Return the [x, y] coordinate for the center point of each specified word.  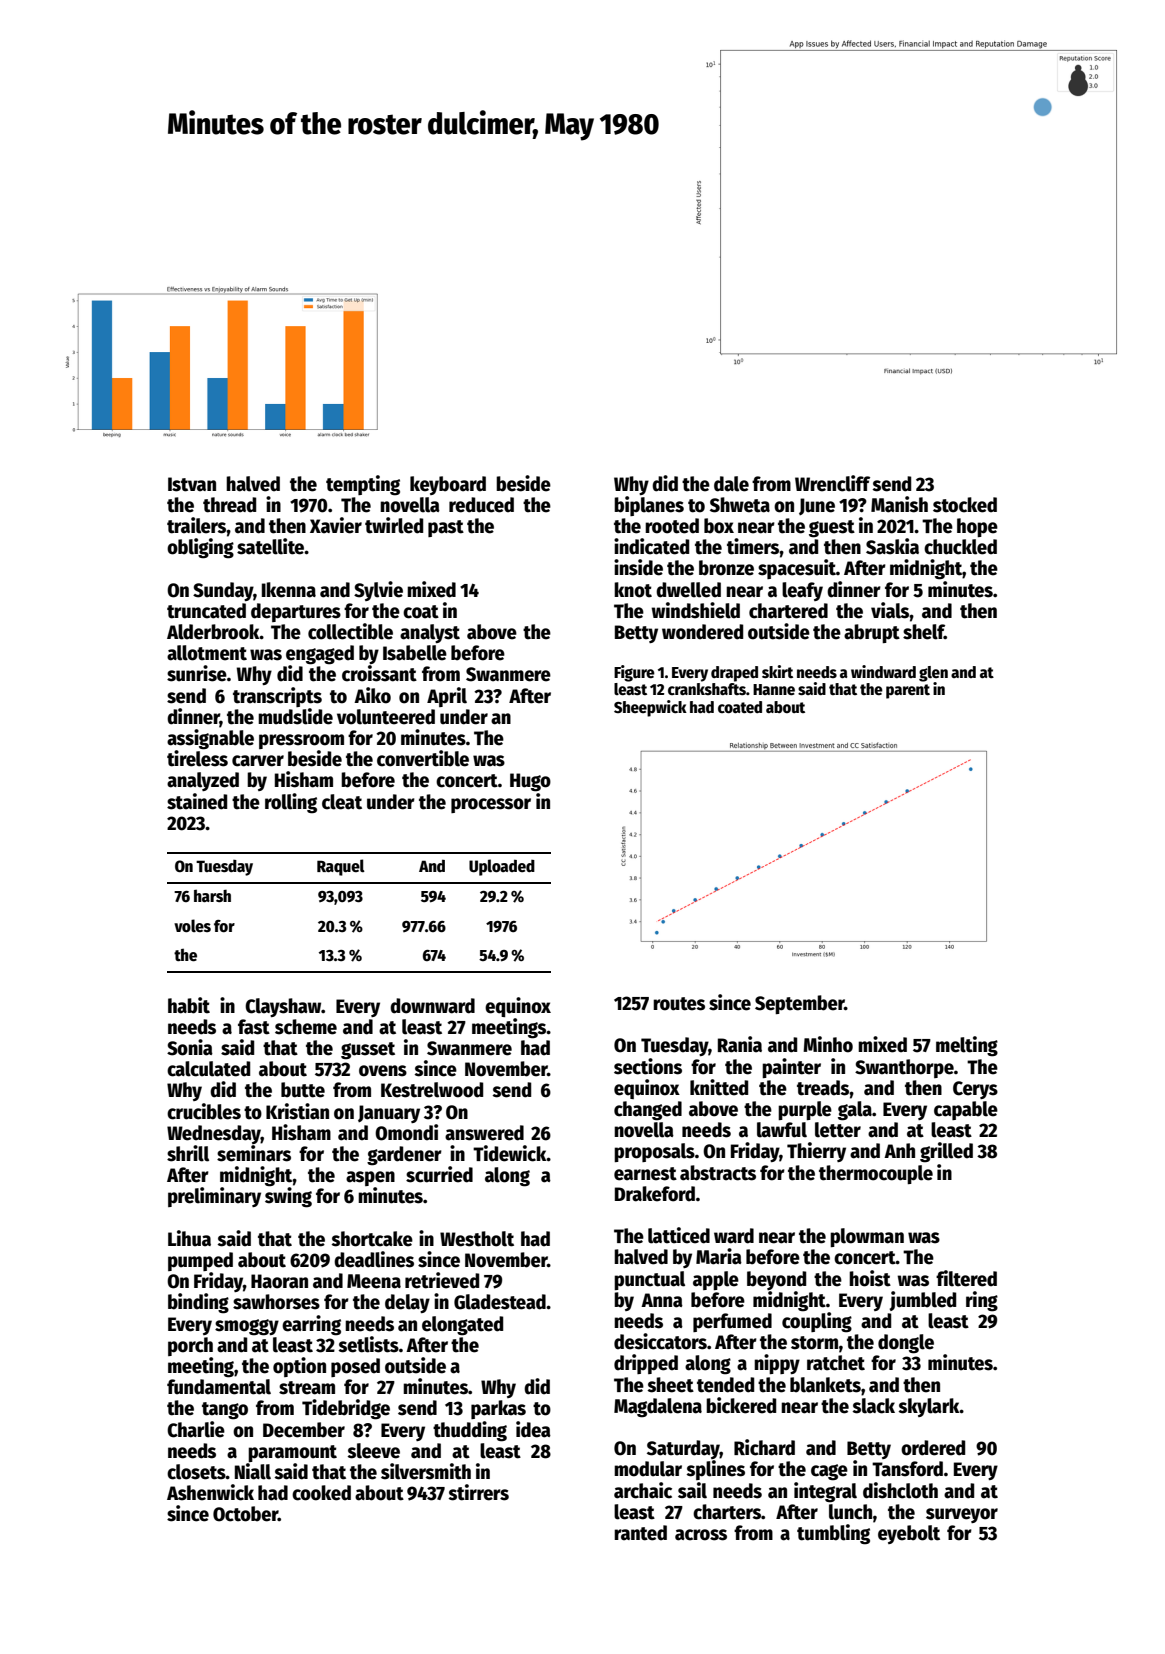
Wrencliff [832, 483]
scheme [306, 1027]
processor [491, 805]
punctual [649, 1280]
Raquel [341, 867]
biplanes [649, 506]
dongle [906, 1344]
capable [966, 1110]
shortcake [372, 1239]
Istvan [192, 484]
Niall [253, 1471]
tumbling [833, 1534]
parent [908, 691]
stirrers [478, 1492]
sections [648, 1066]
